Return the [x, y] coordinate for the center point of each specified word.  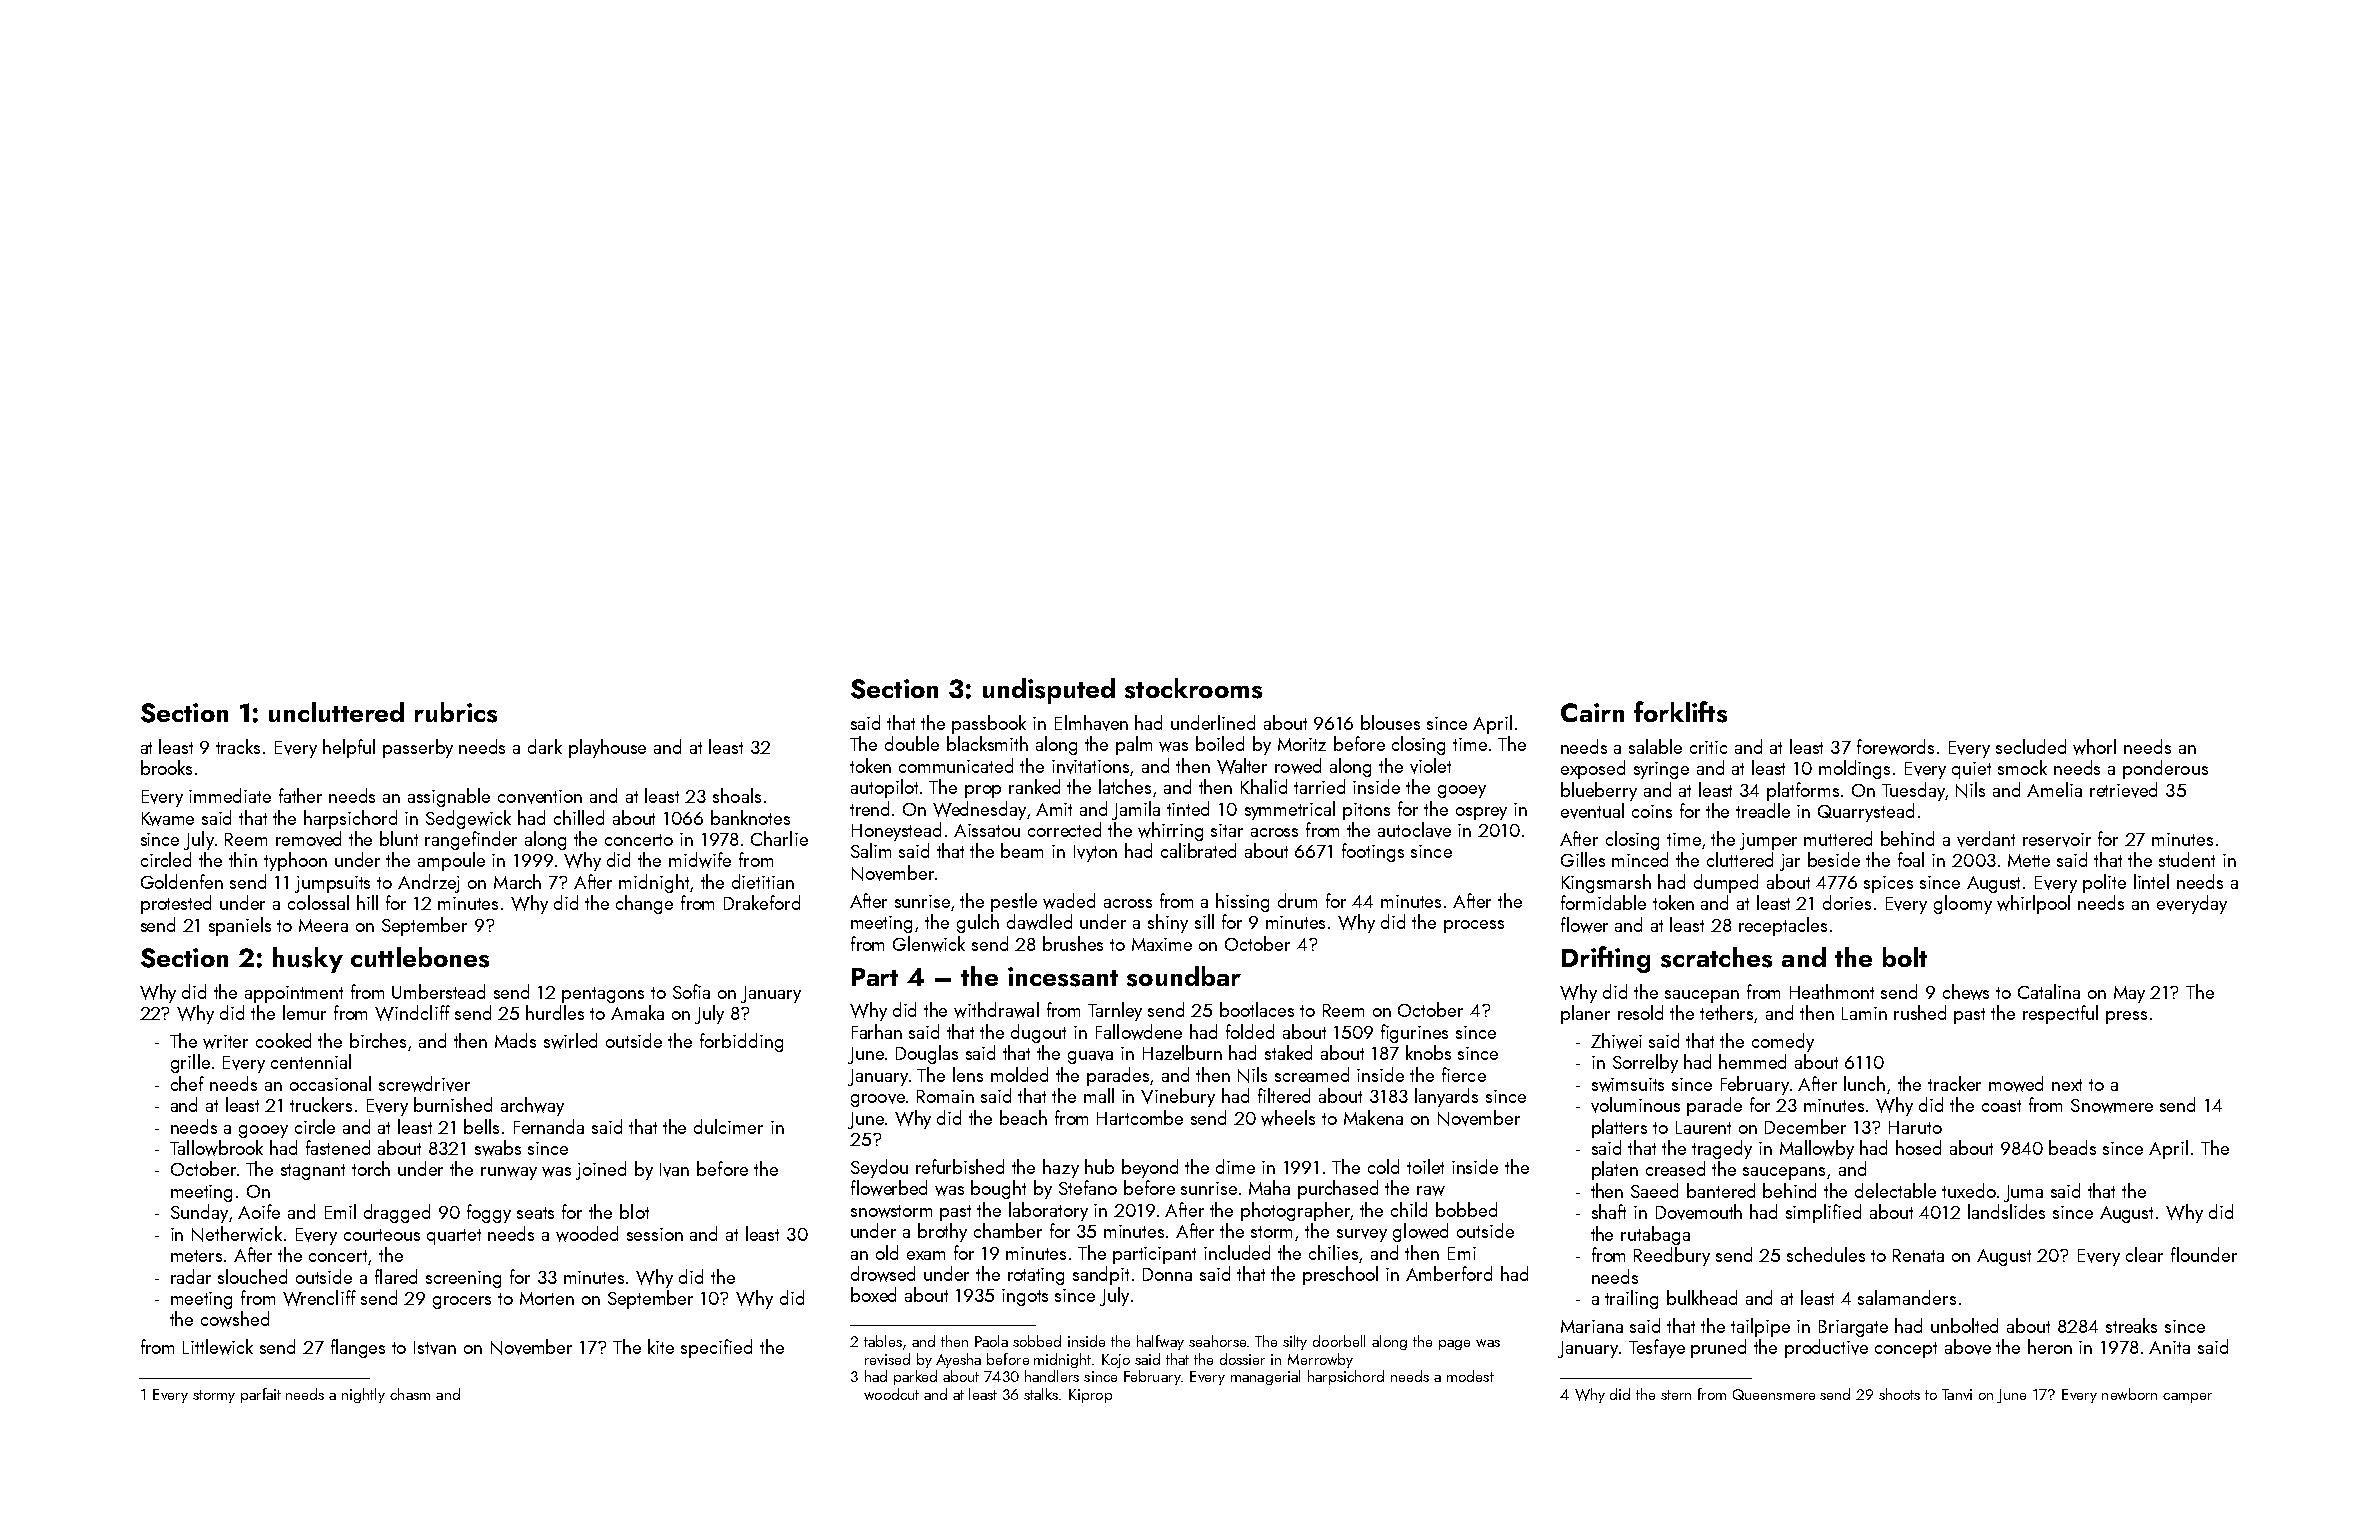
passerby [418, 748]
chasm [410, 1394]
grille [190, 1063]
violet [1430, 766]
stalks [1042, 1394]
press [2126, 1017]
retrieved [2123, 790]
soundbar [1184, 976]
